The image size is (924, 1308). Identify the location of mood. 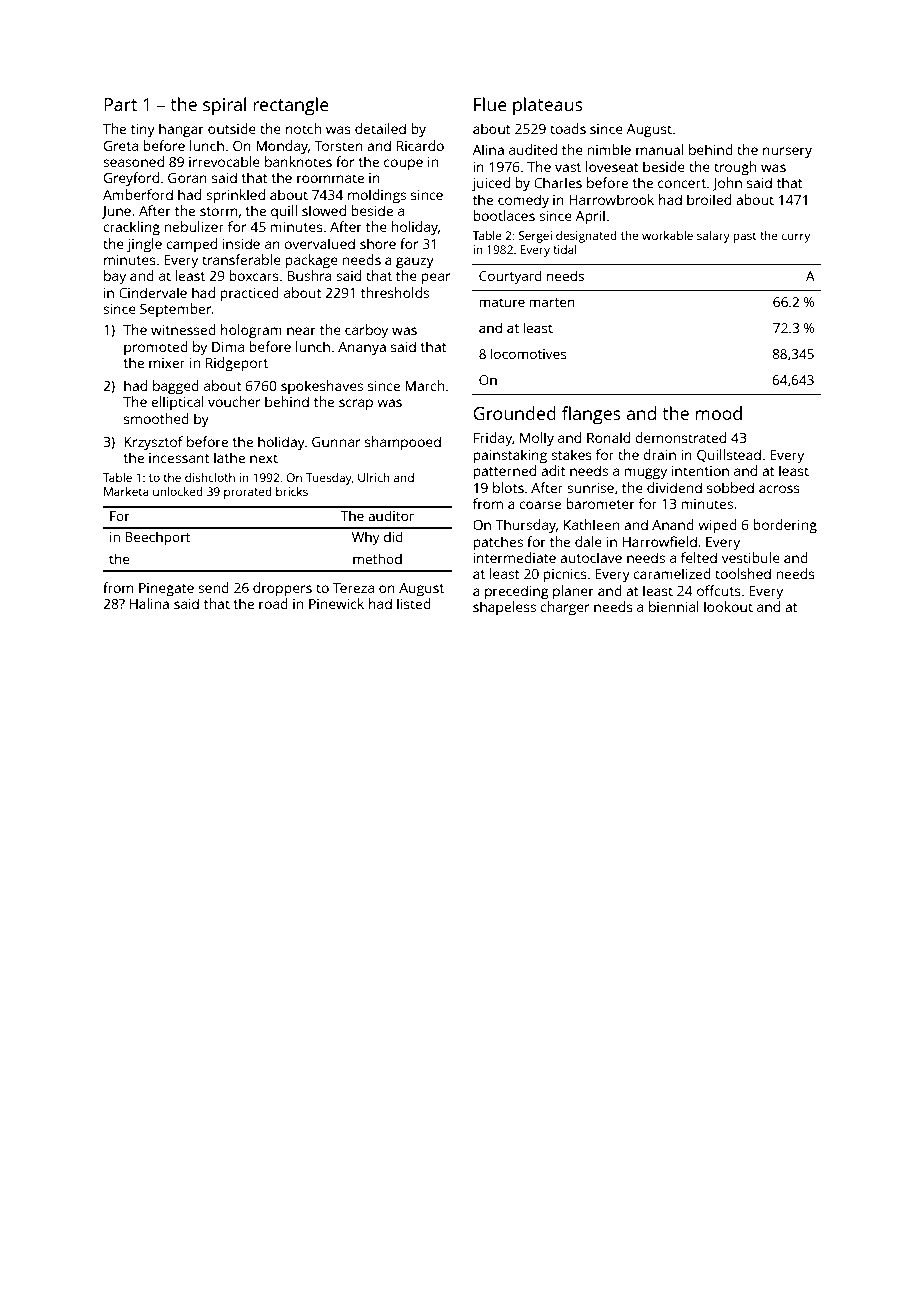
(719, 413).
